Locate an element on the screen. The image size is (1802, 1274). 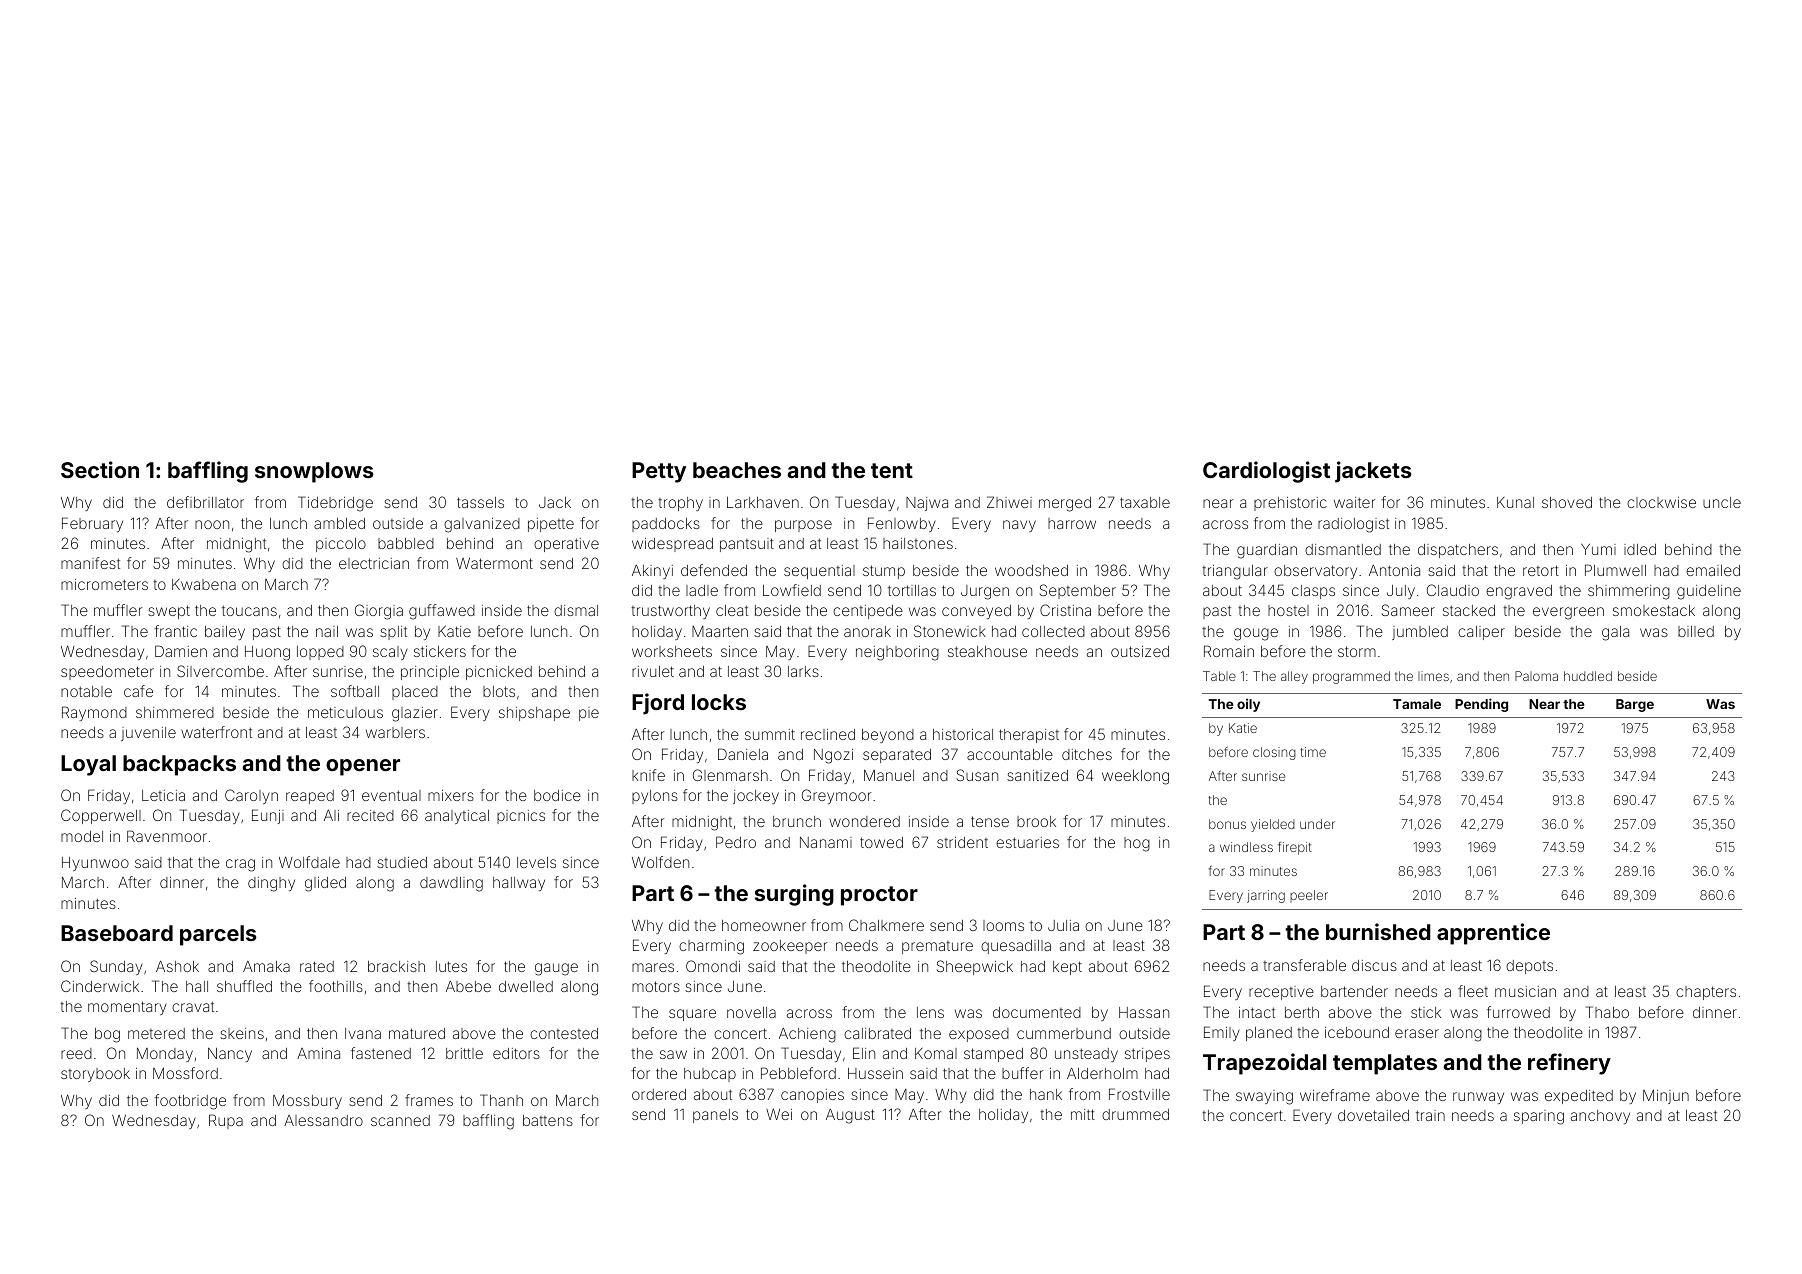
woodshed is located at coordinates (1031, 570).
